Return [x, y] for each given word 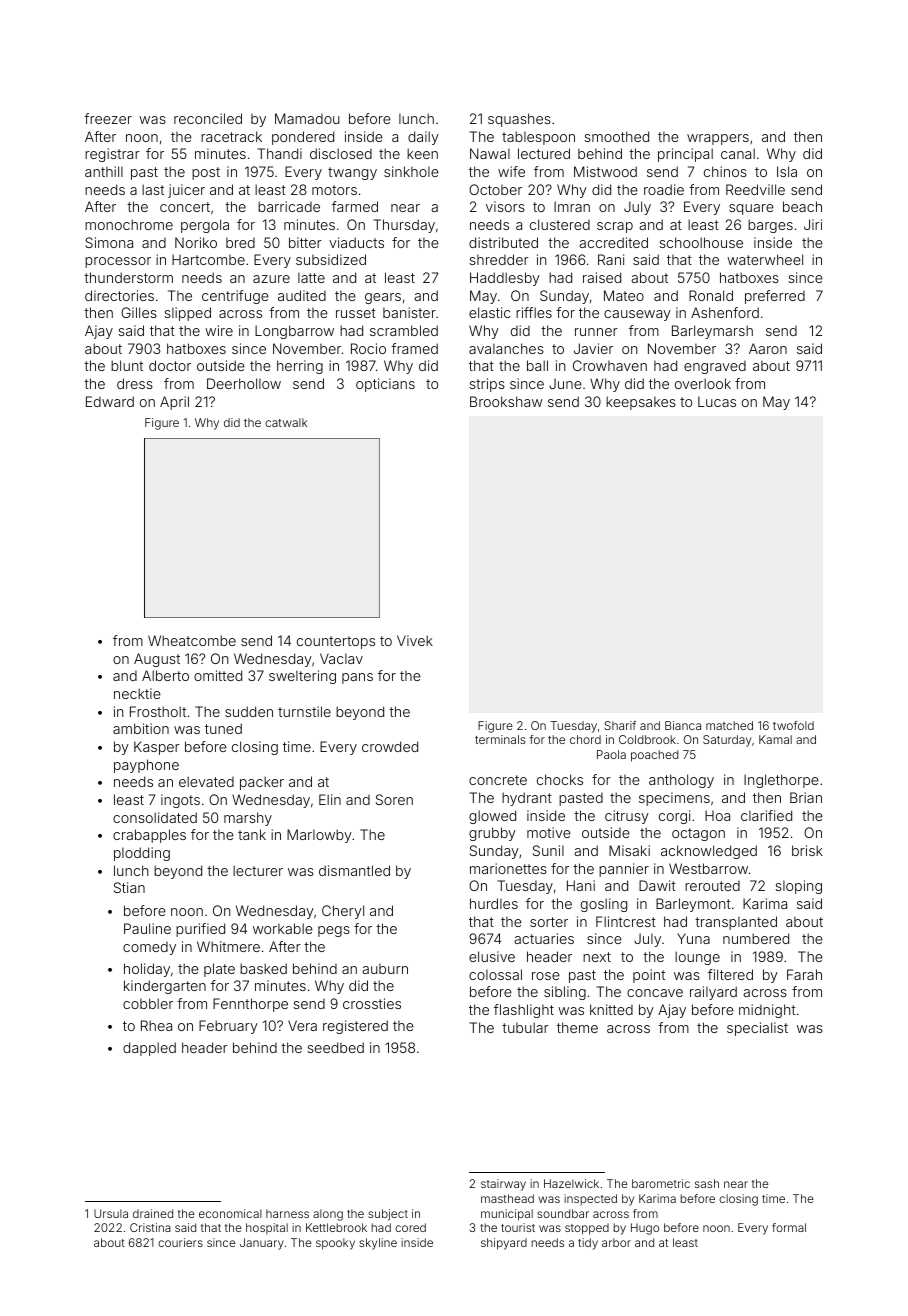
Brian [806, 797]
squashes [519, 120]
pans [357, 678]
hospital [267, 1228]
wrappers [718, 139]
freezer [108, 118]
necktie [137, 693]
